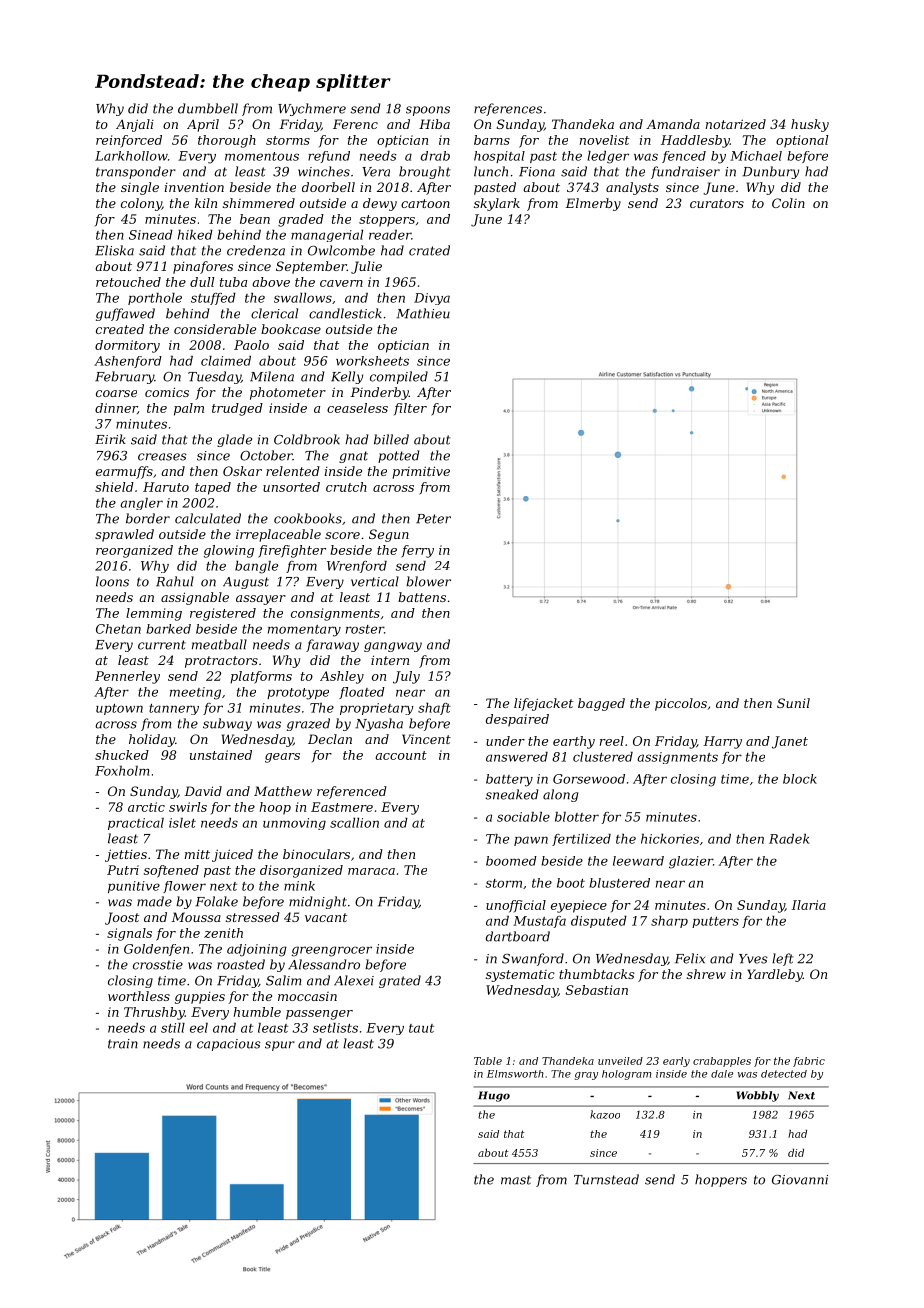 Image resolution: width=924 pixels, height=1308 pixels. Describe the element at coordinates (673, 124) in the page. I see `Amanda` at that location.
